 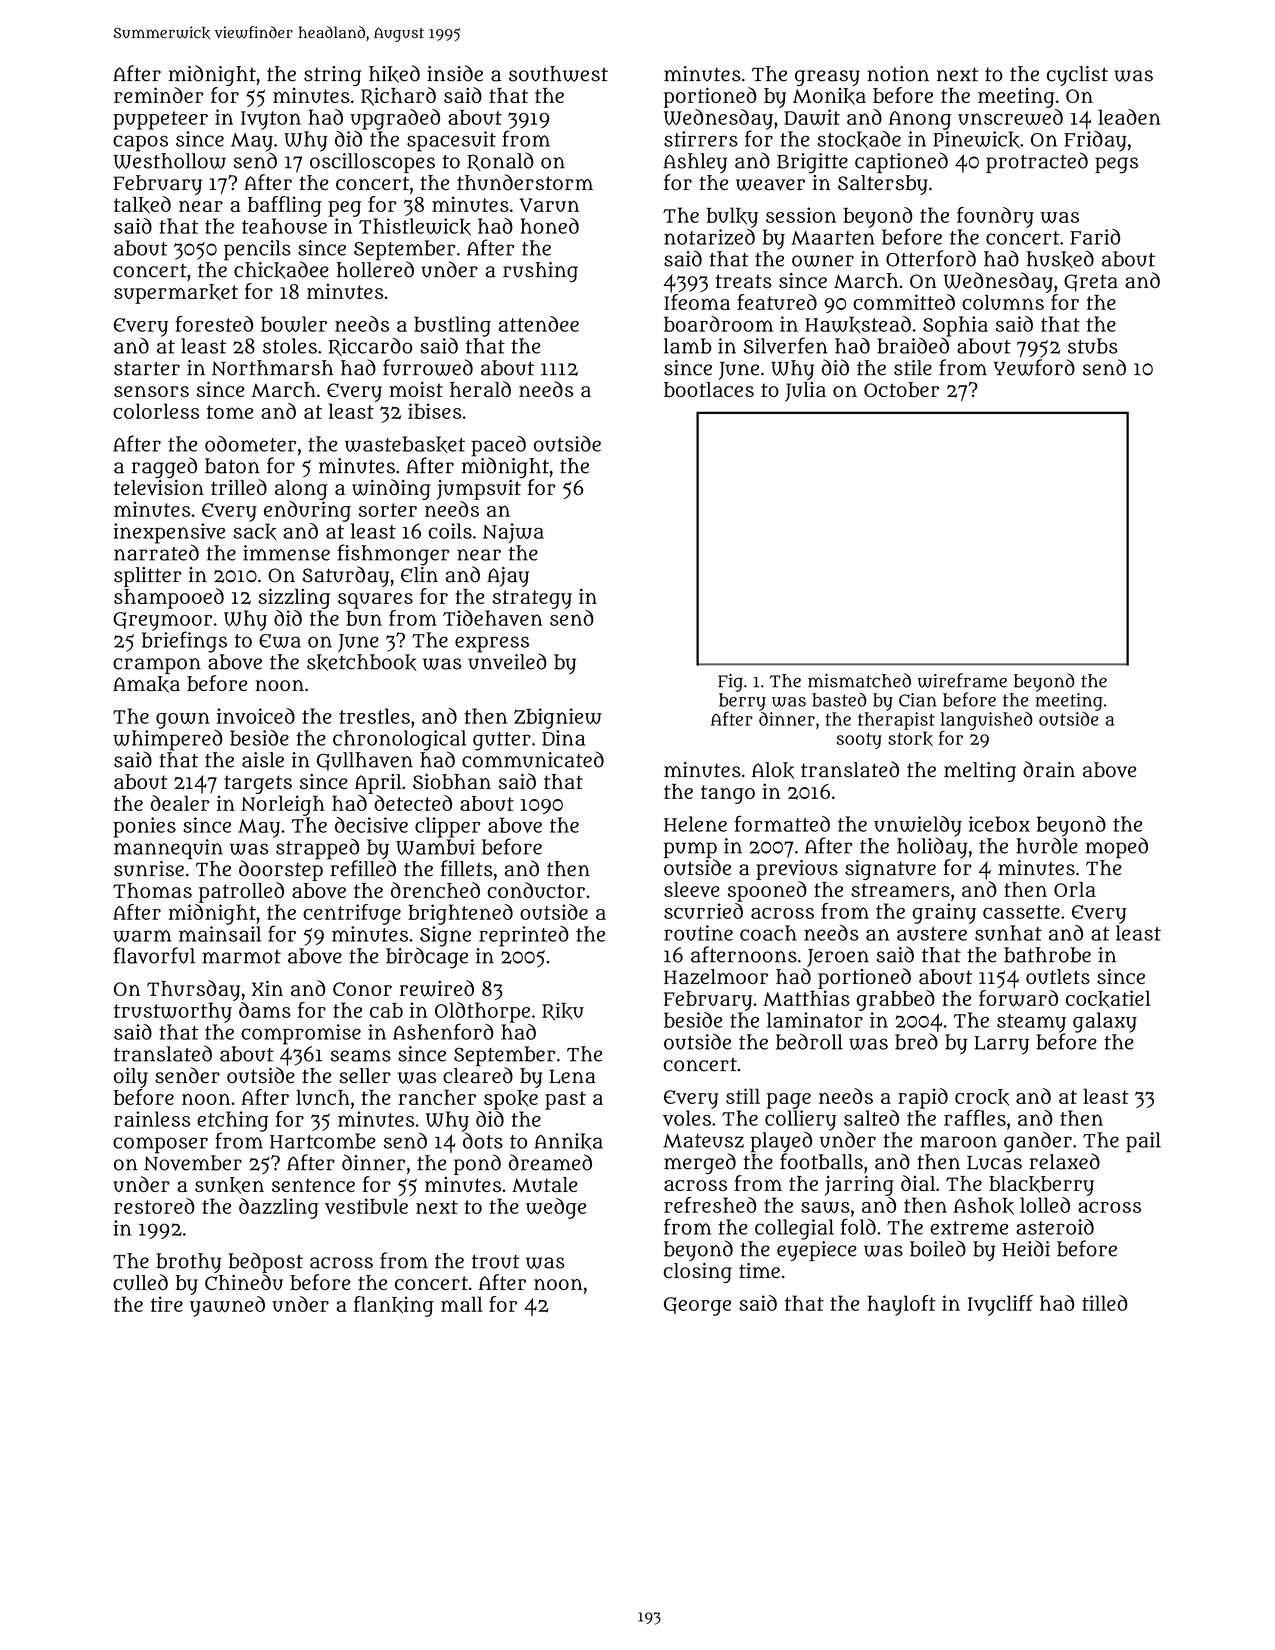 What do you see at coordinates (1000, 1305) in the screenshot?
I see `Ivycliff` at bounding box center [1000, 1305].
